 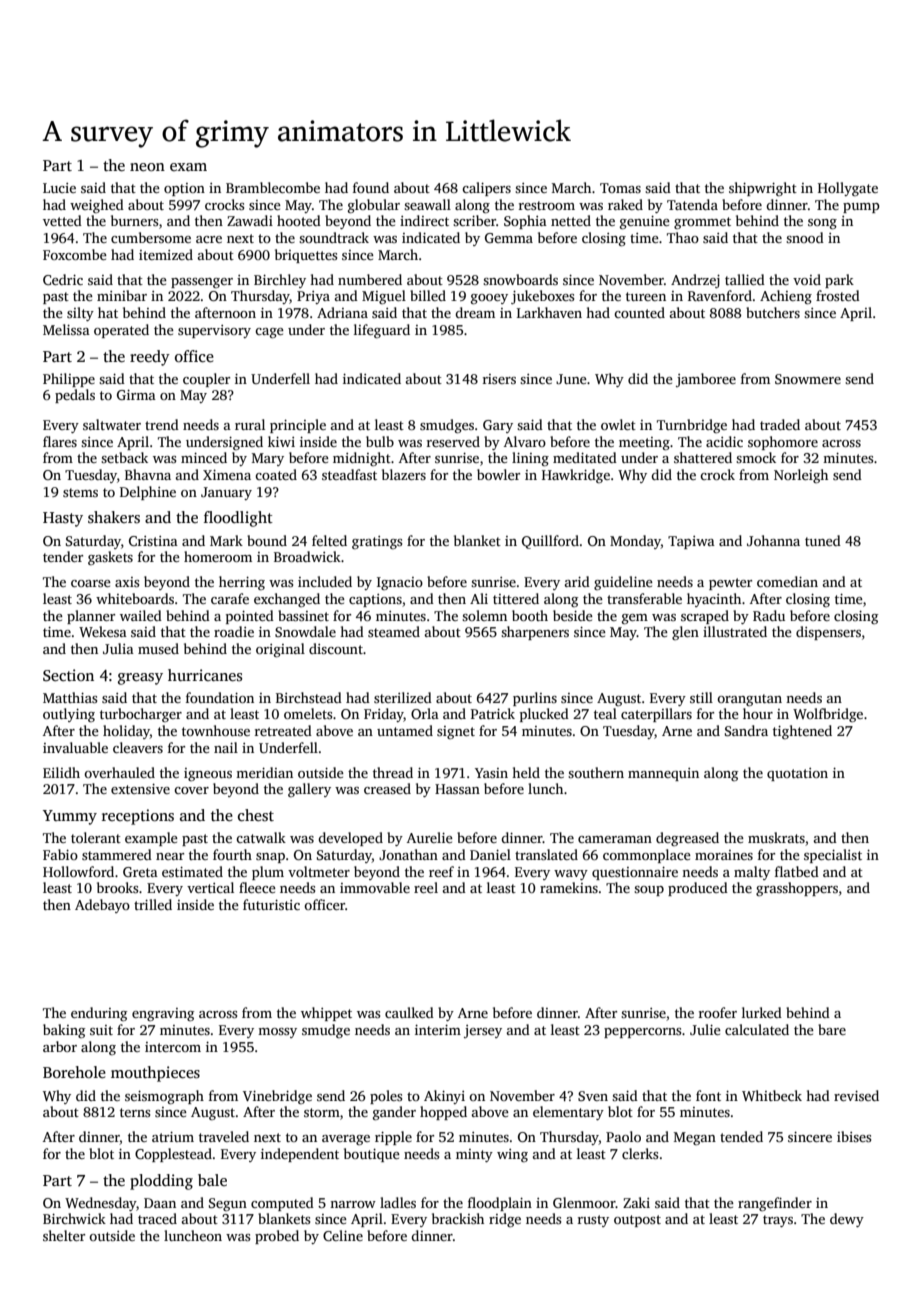 I want to click on outlying, so click(x=69, y=715).
